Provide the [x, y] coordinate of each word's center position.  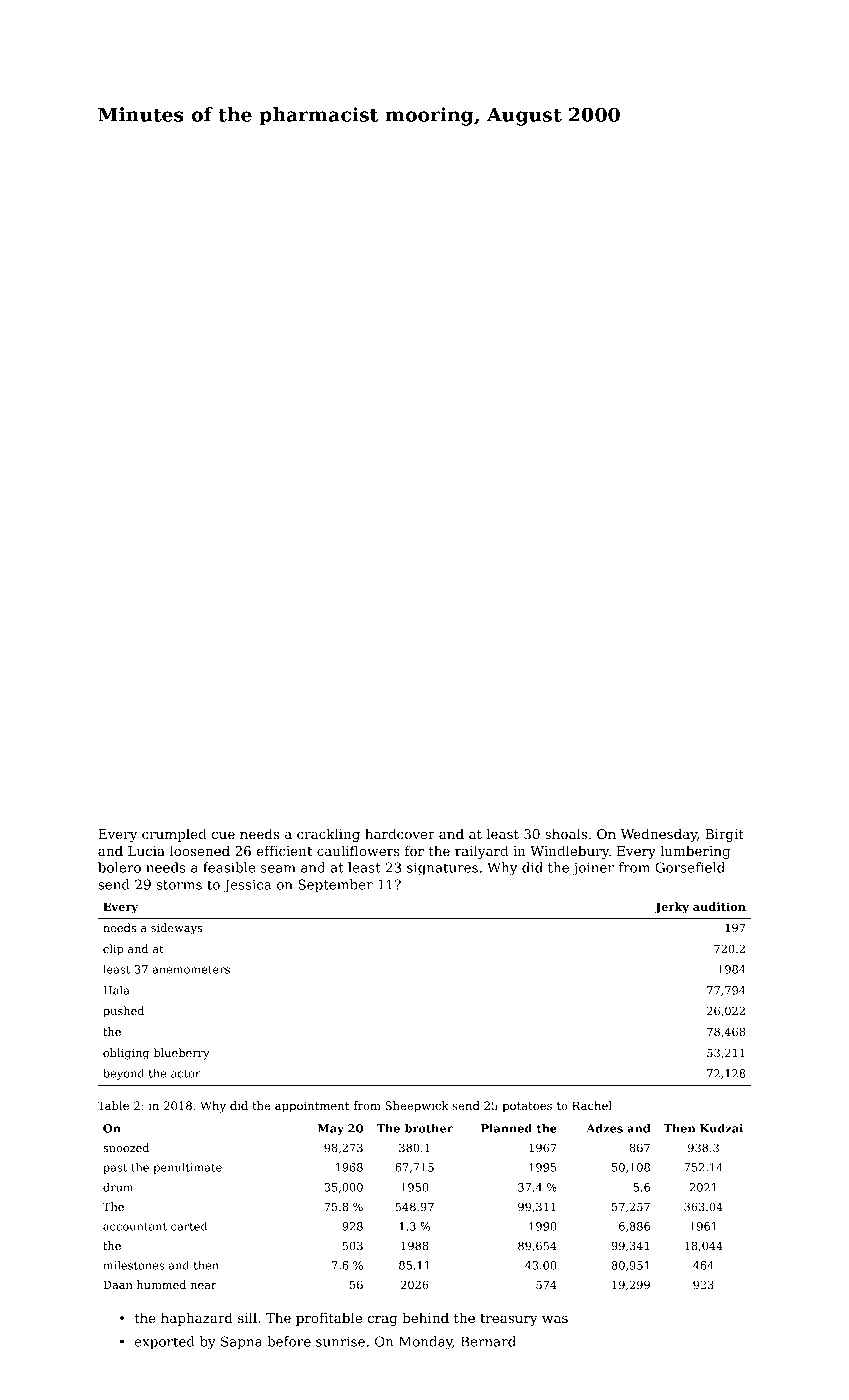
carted [189, 1226]
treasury [509, 1320]
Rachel [592, 1105]
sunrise [340, 1341]
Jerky [672, 908]
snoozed [126, 1147]
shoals [566, 833]
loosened [200, 850]
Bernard [488, 1341]
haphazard [197, 1319]
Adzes [604, 1128]
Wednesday [658, 835]
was [555, 1319]
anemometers [191, 970]
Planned [506, 1128]
